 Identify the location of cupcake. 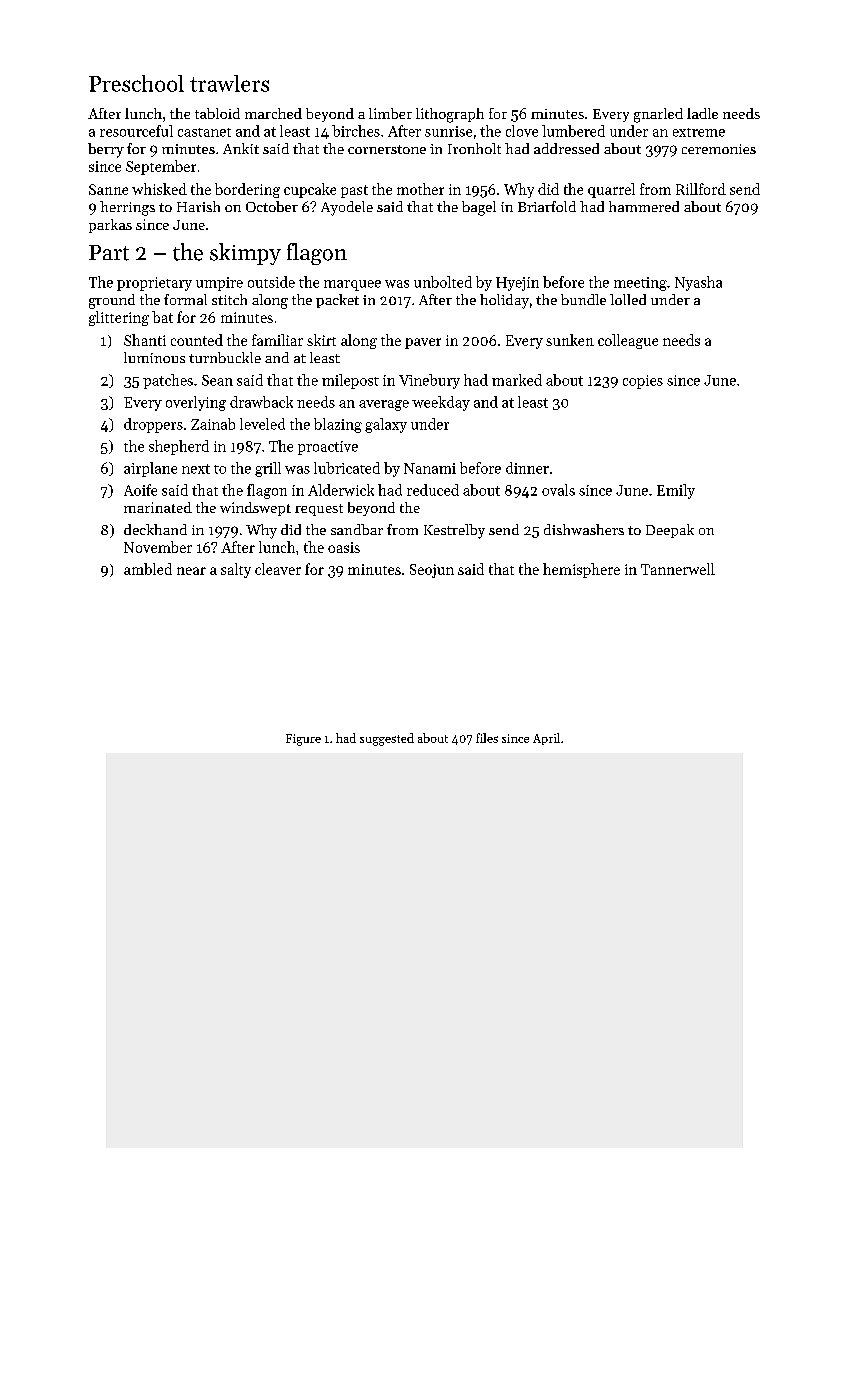
(310, 190).
